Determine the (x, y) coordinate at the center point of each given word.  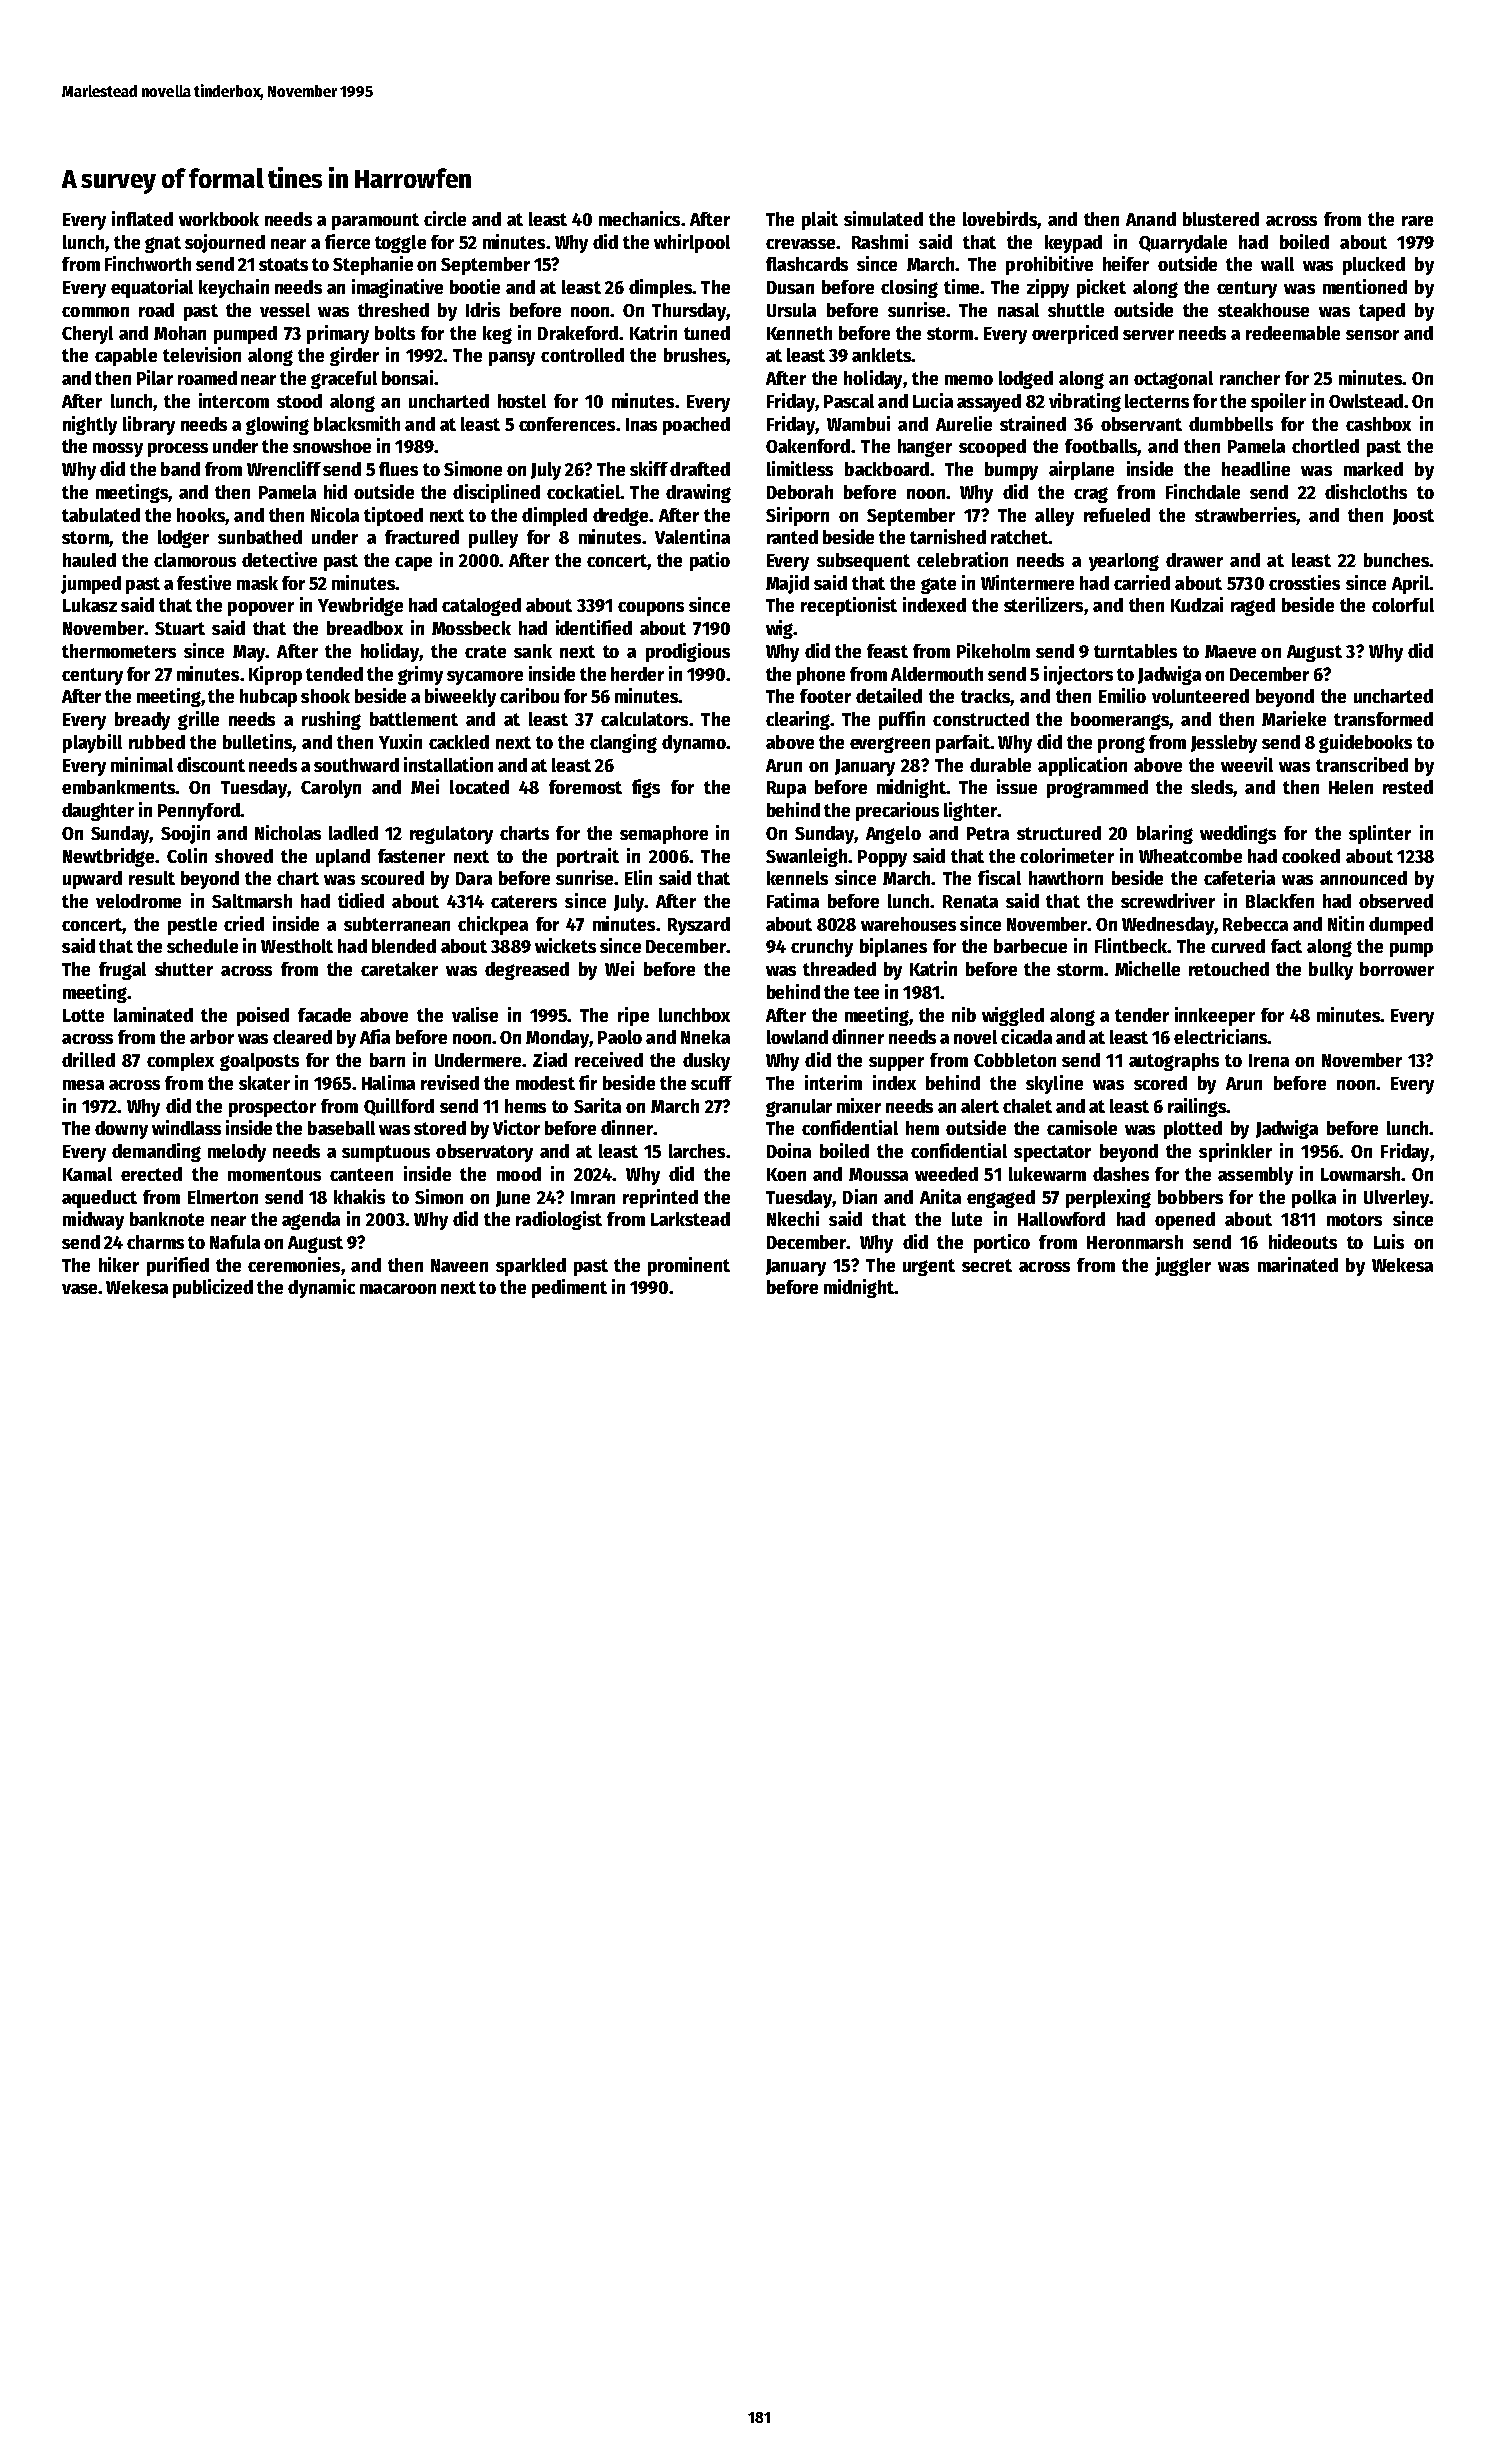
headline (1256, 468)
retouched (1229, 969)
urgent (929, 1267)
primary (338, 334)
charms (155, 1242)
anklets (881, 355)
